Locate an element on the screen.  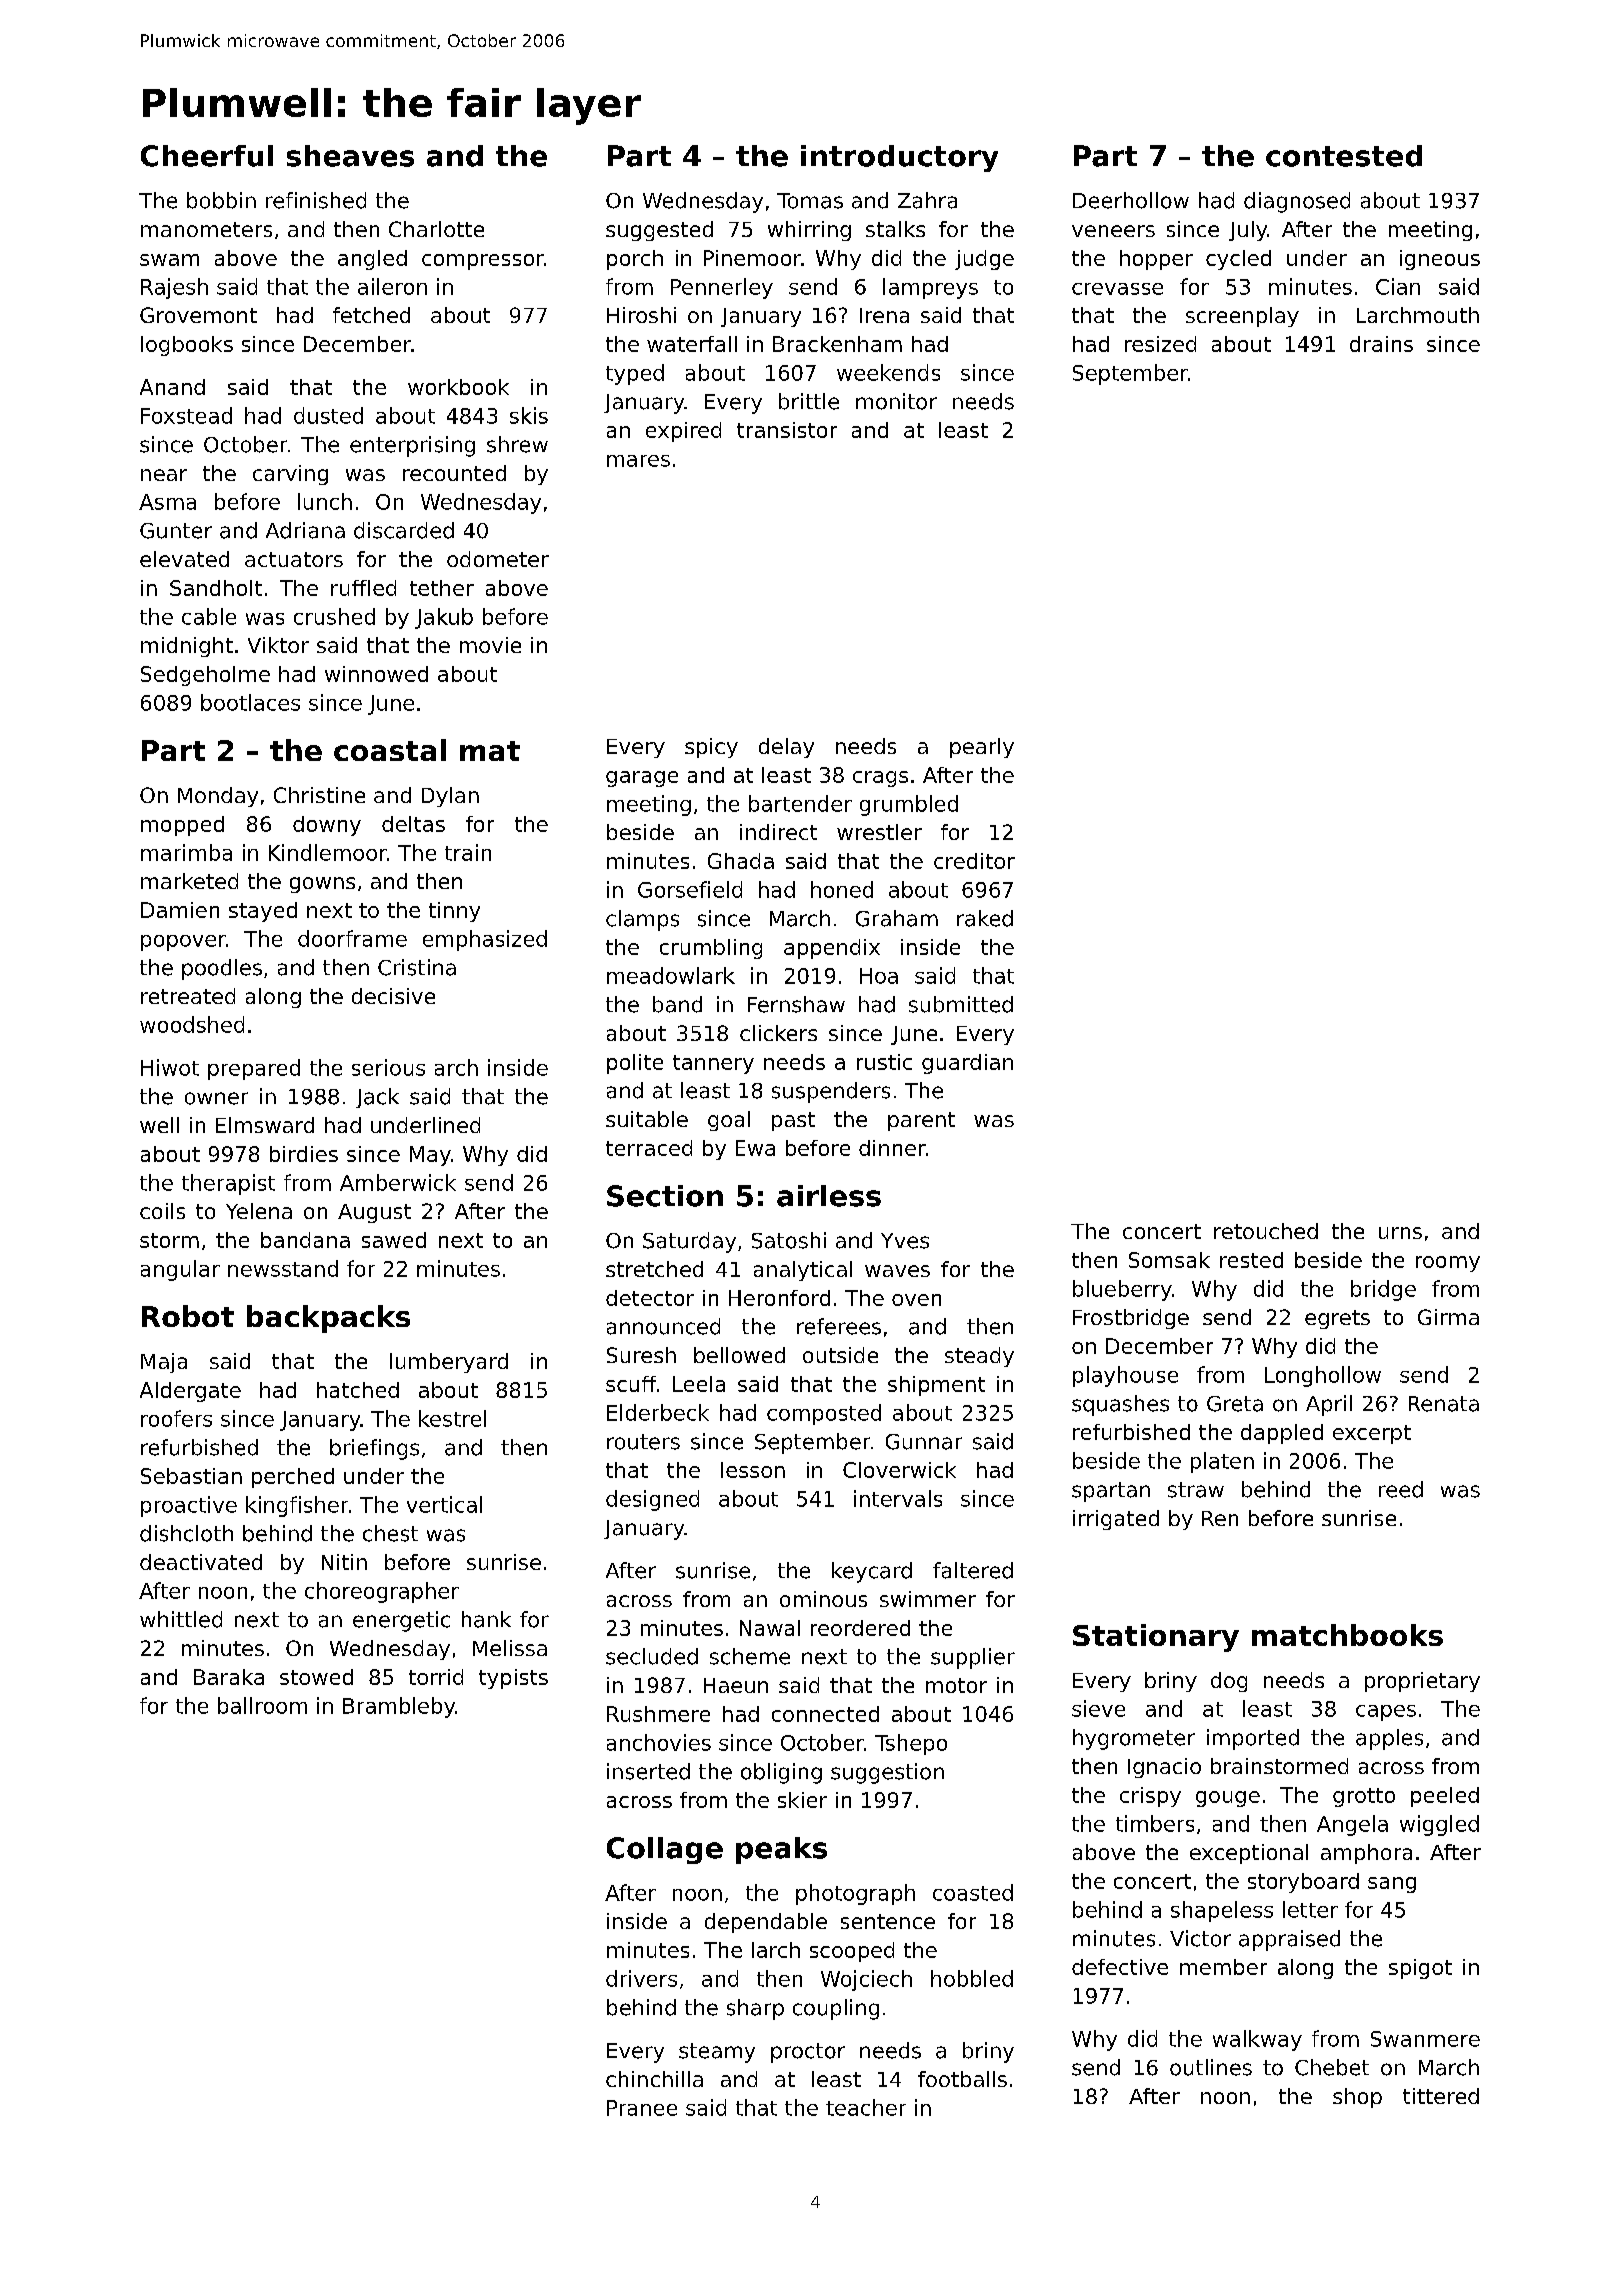
Fernshaw is located at coordinates (796, 1004).
